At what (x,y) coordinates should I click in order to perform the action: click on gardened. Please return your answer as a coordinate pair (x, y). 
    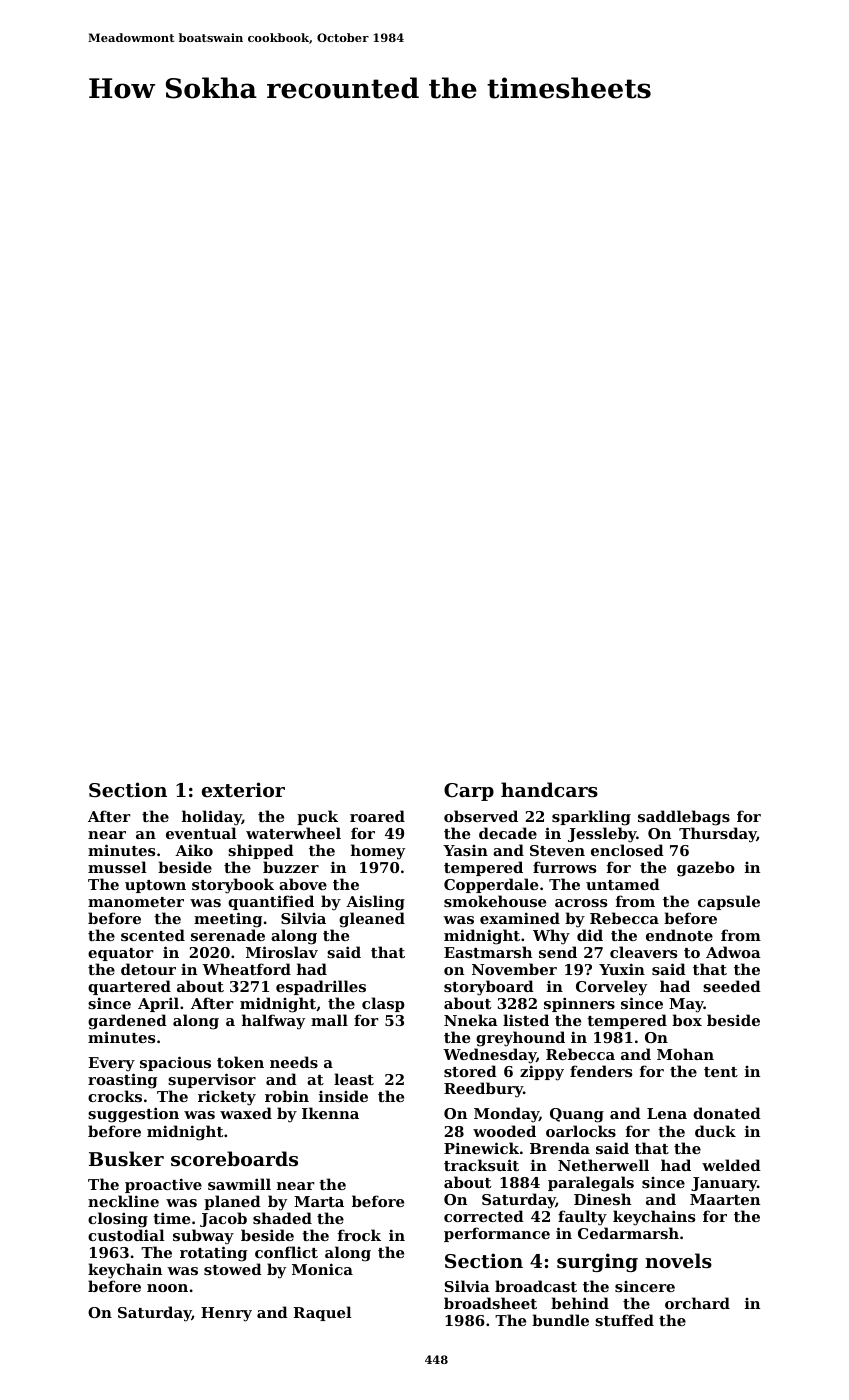
    Looking at the image, I should click on (127, 1022).
